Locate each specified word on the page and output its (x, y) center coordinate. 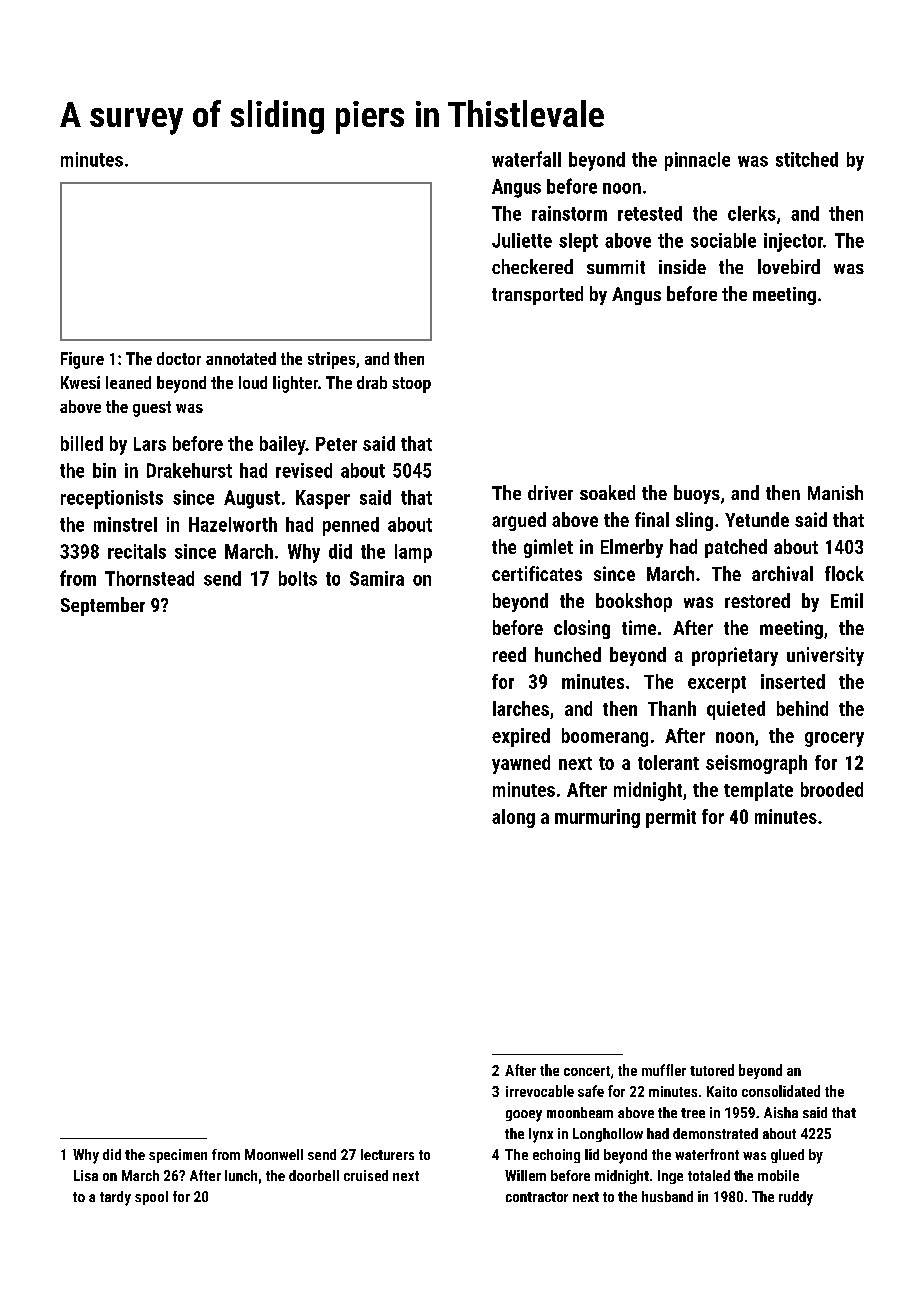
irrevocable (540, 1091)
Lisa (86, 1175)
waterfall (526, 159)
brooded (832, 789)
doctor (179, 358)
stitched (807, 159)
